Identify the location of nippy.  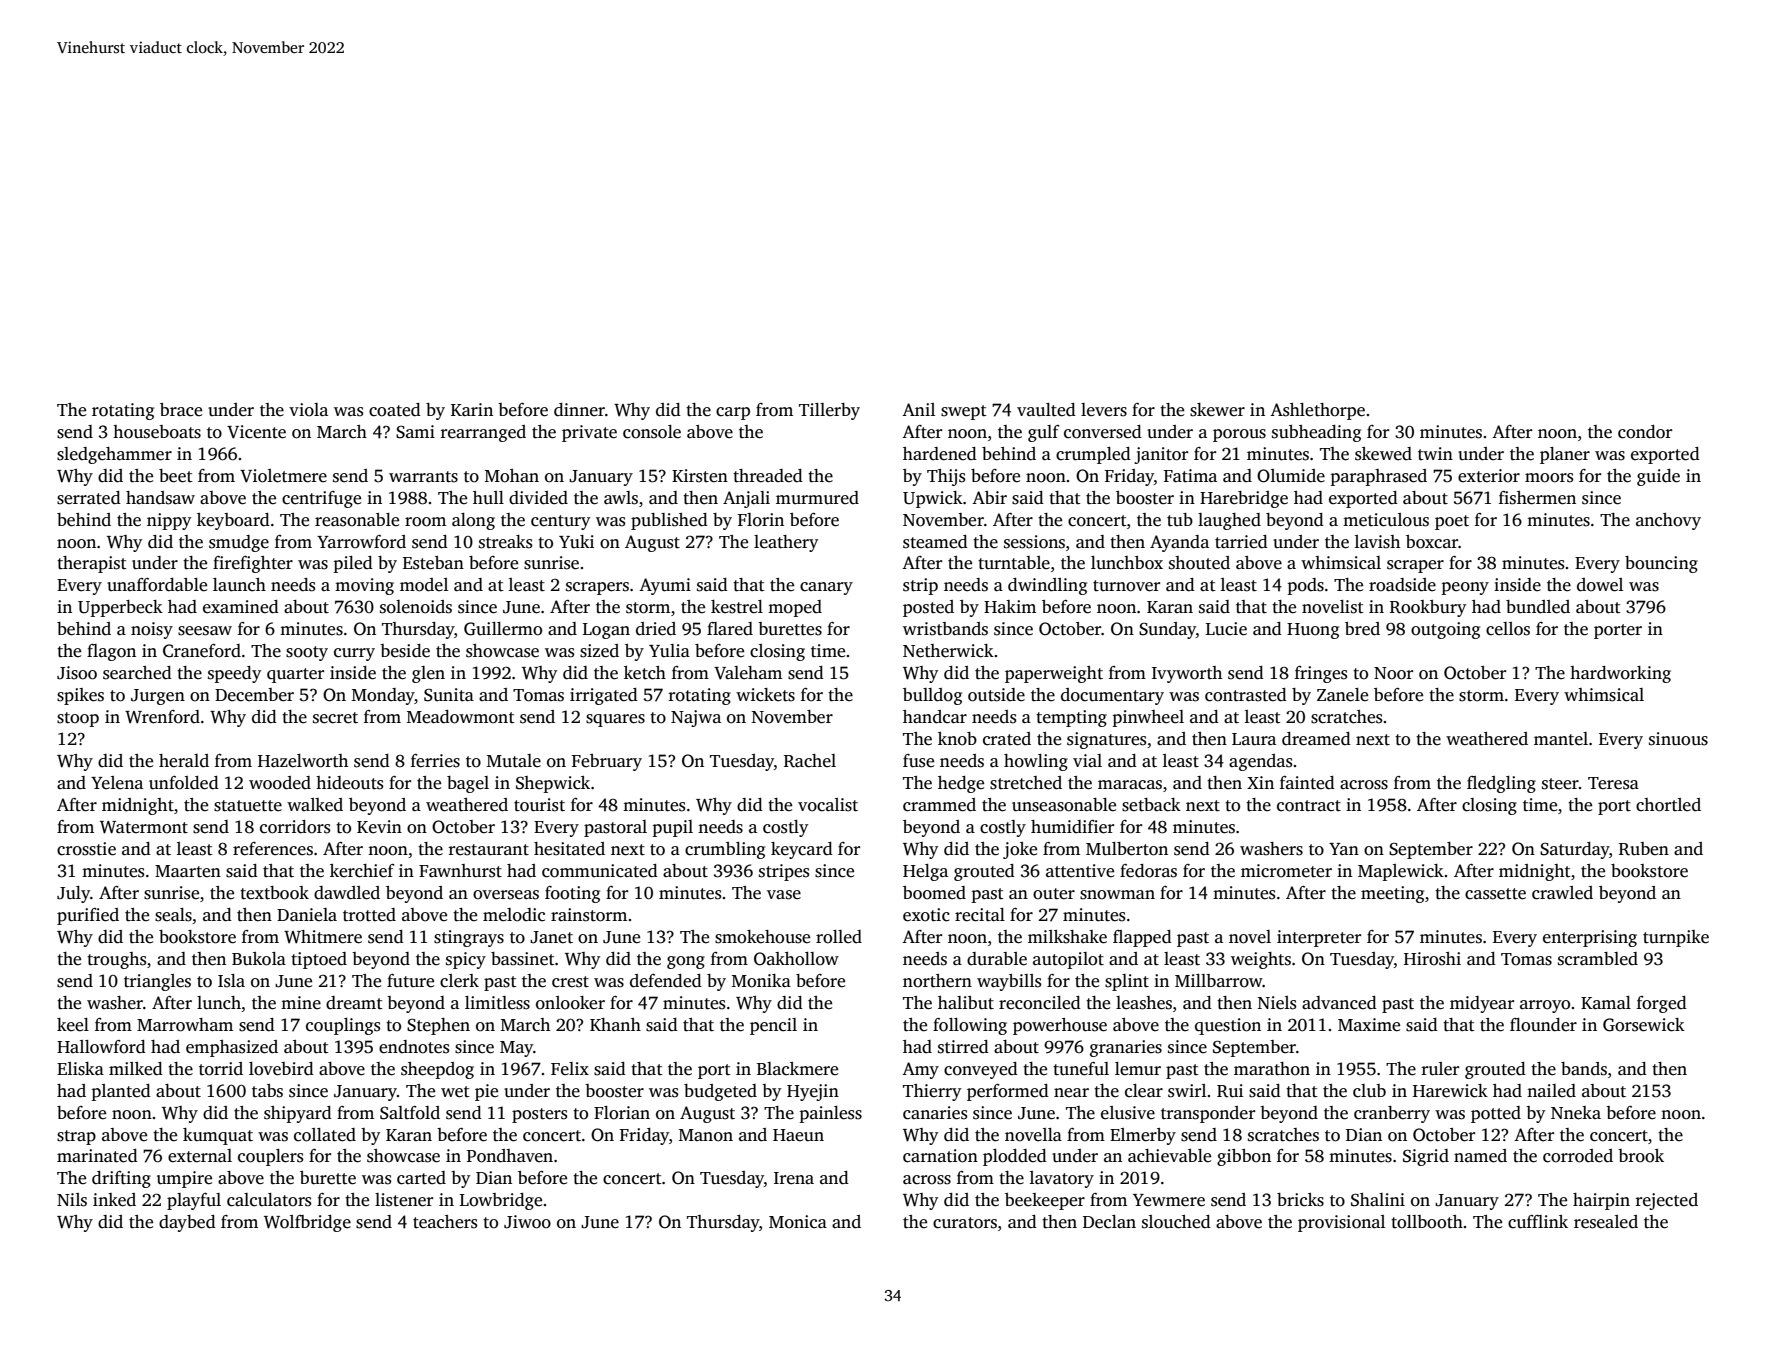
(169, 521).
